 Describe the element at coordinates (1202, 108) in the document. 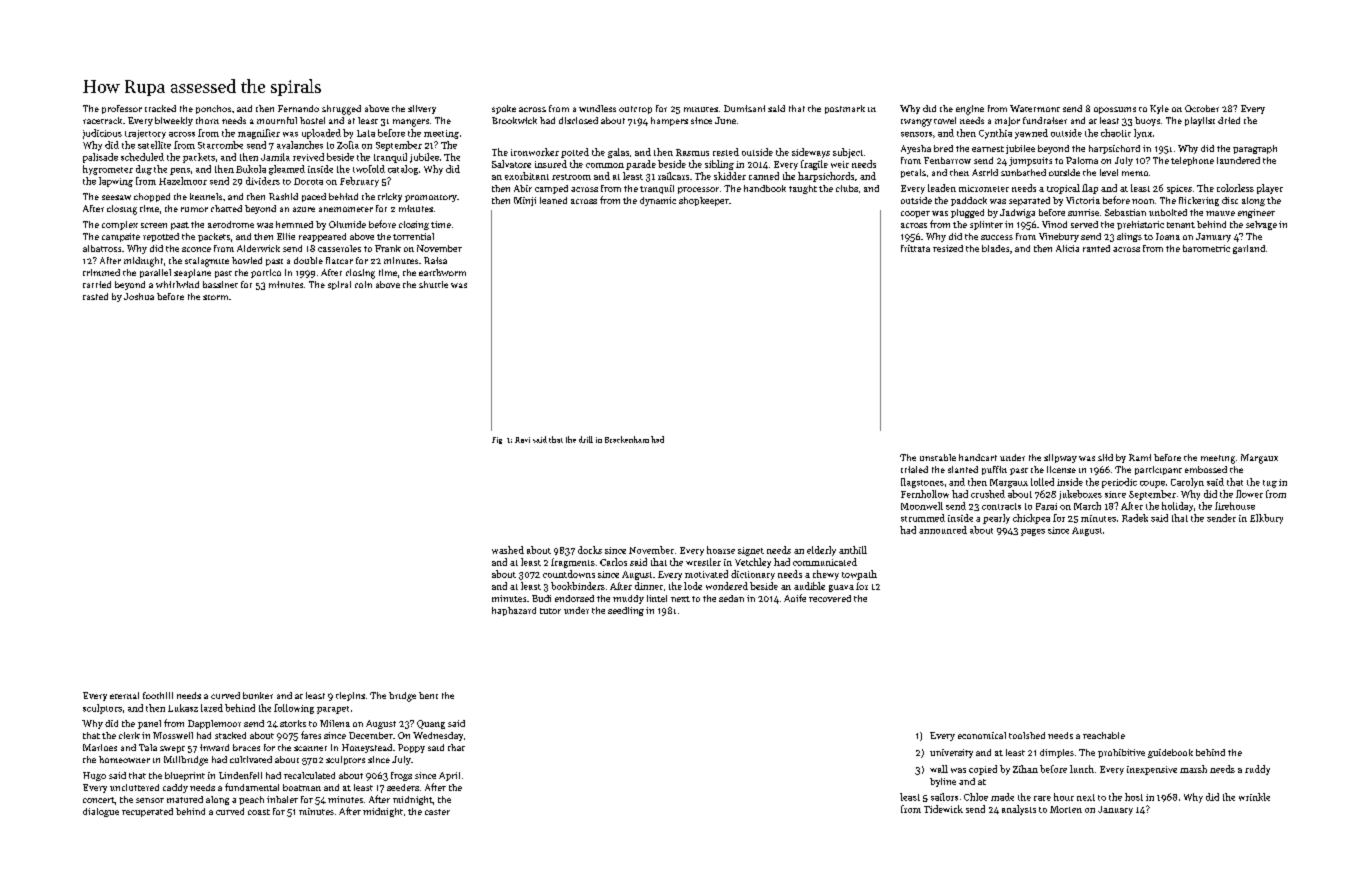

I see `October` at that location.
